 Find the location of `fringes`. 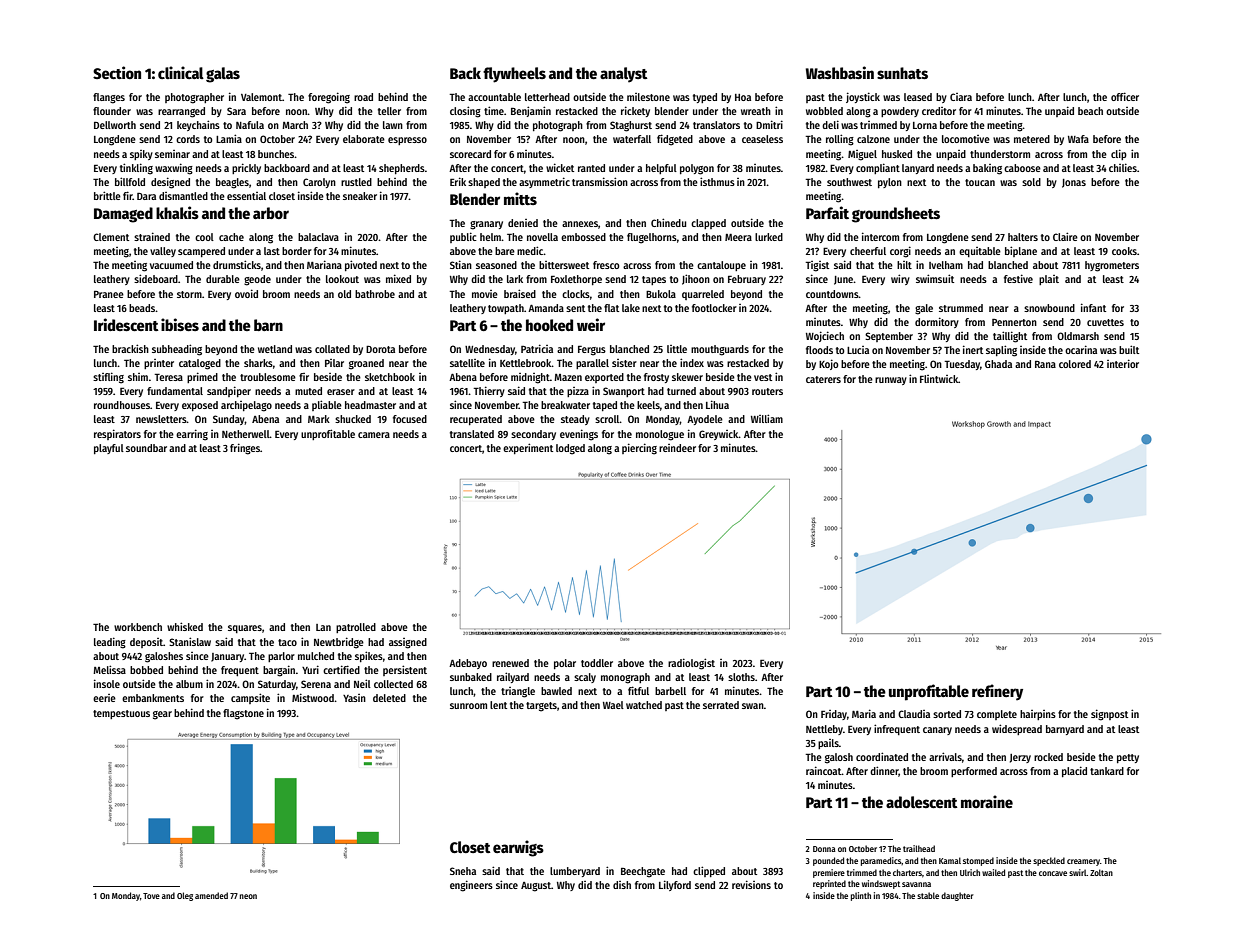

fringes is located at coordinates (245, 449).
